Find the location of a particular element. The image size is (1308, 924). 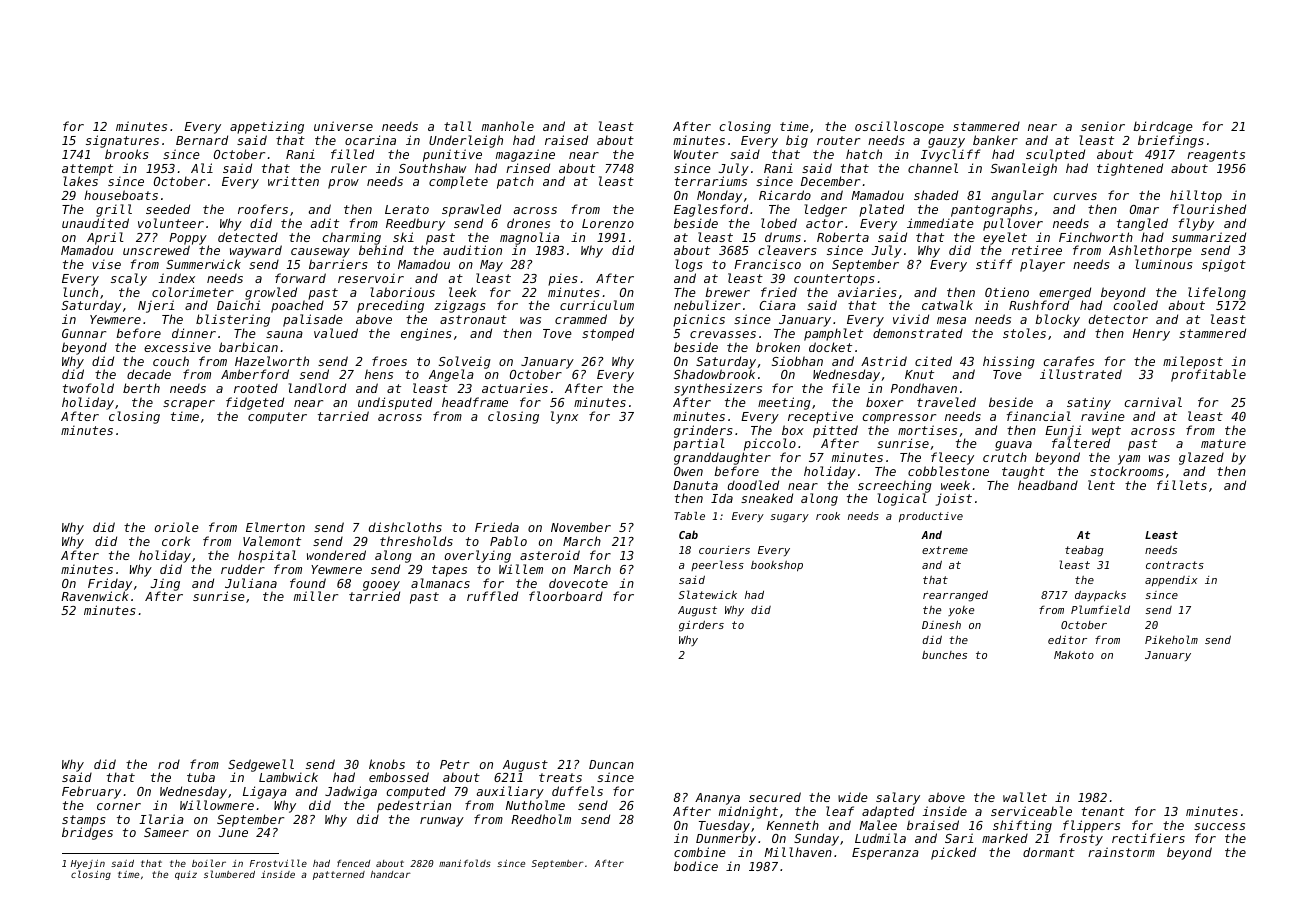

cleavers is located at coordinates (787, 250).
